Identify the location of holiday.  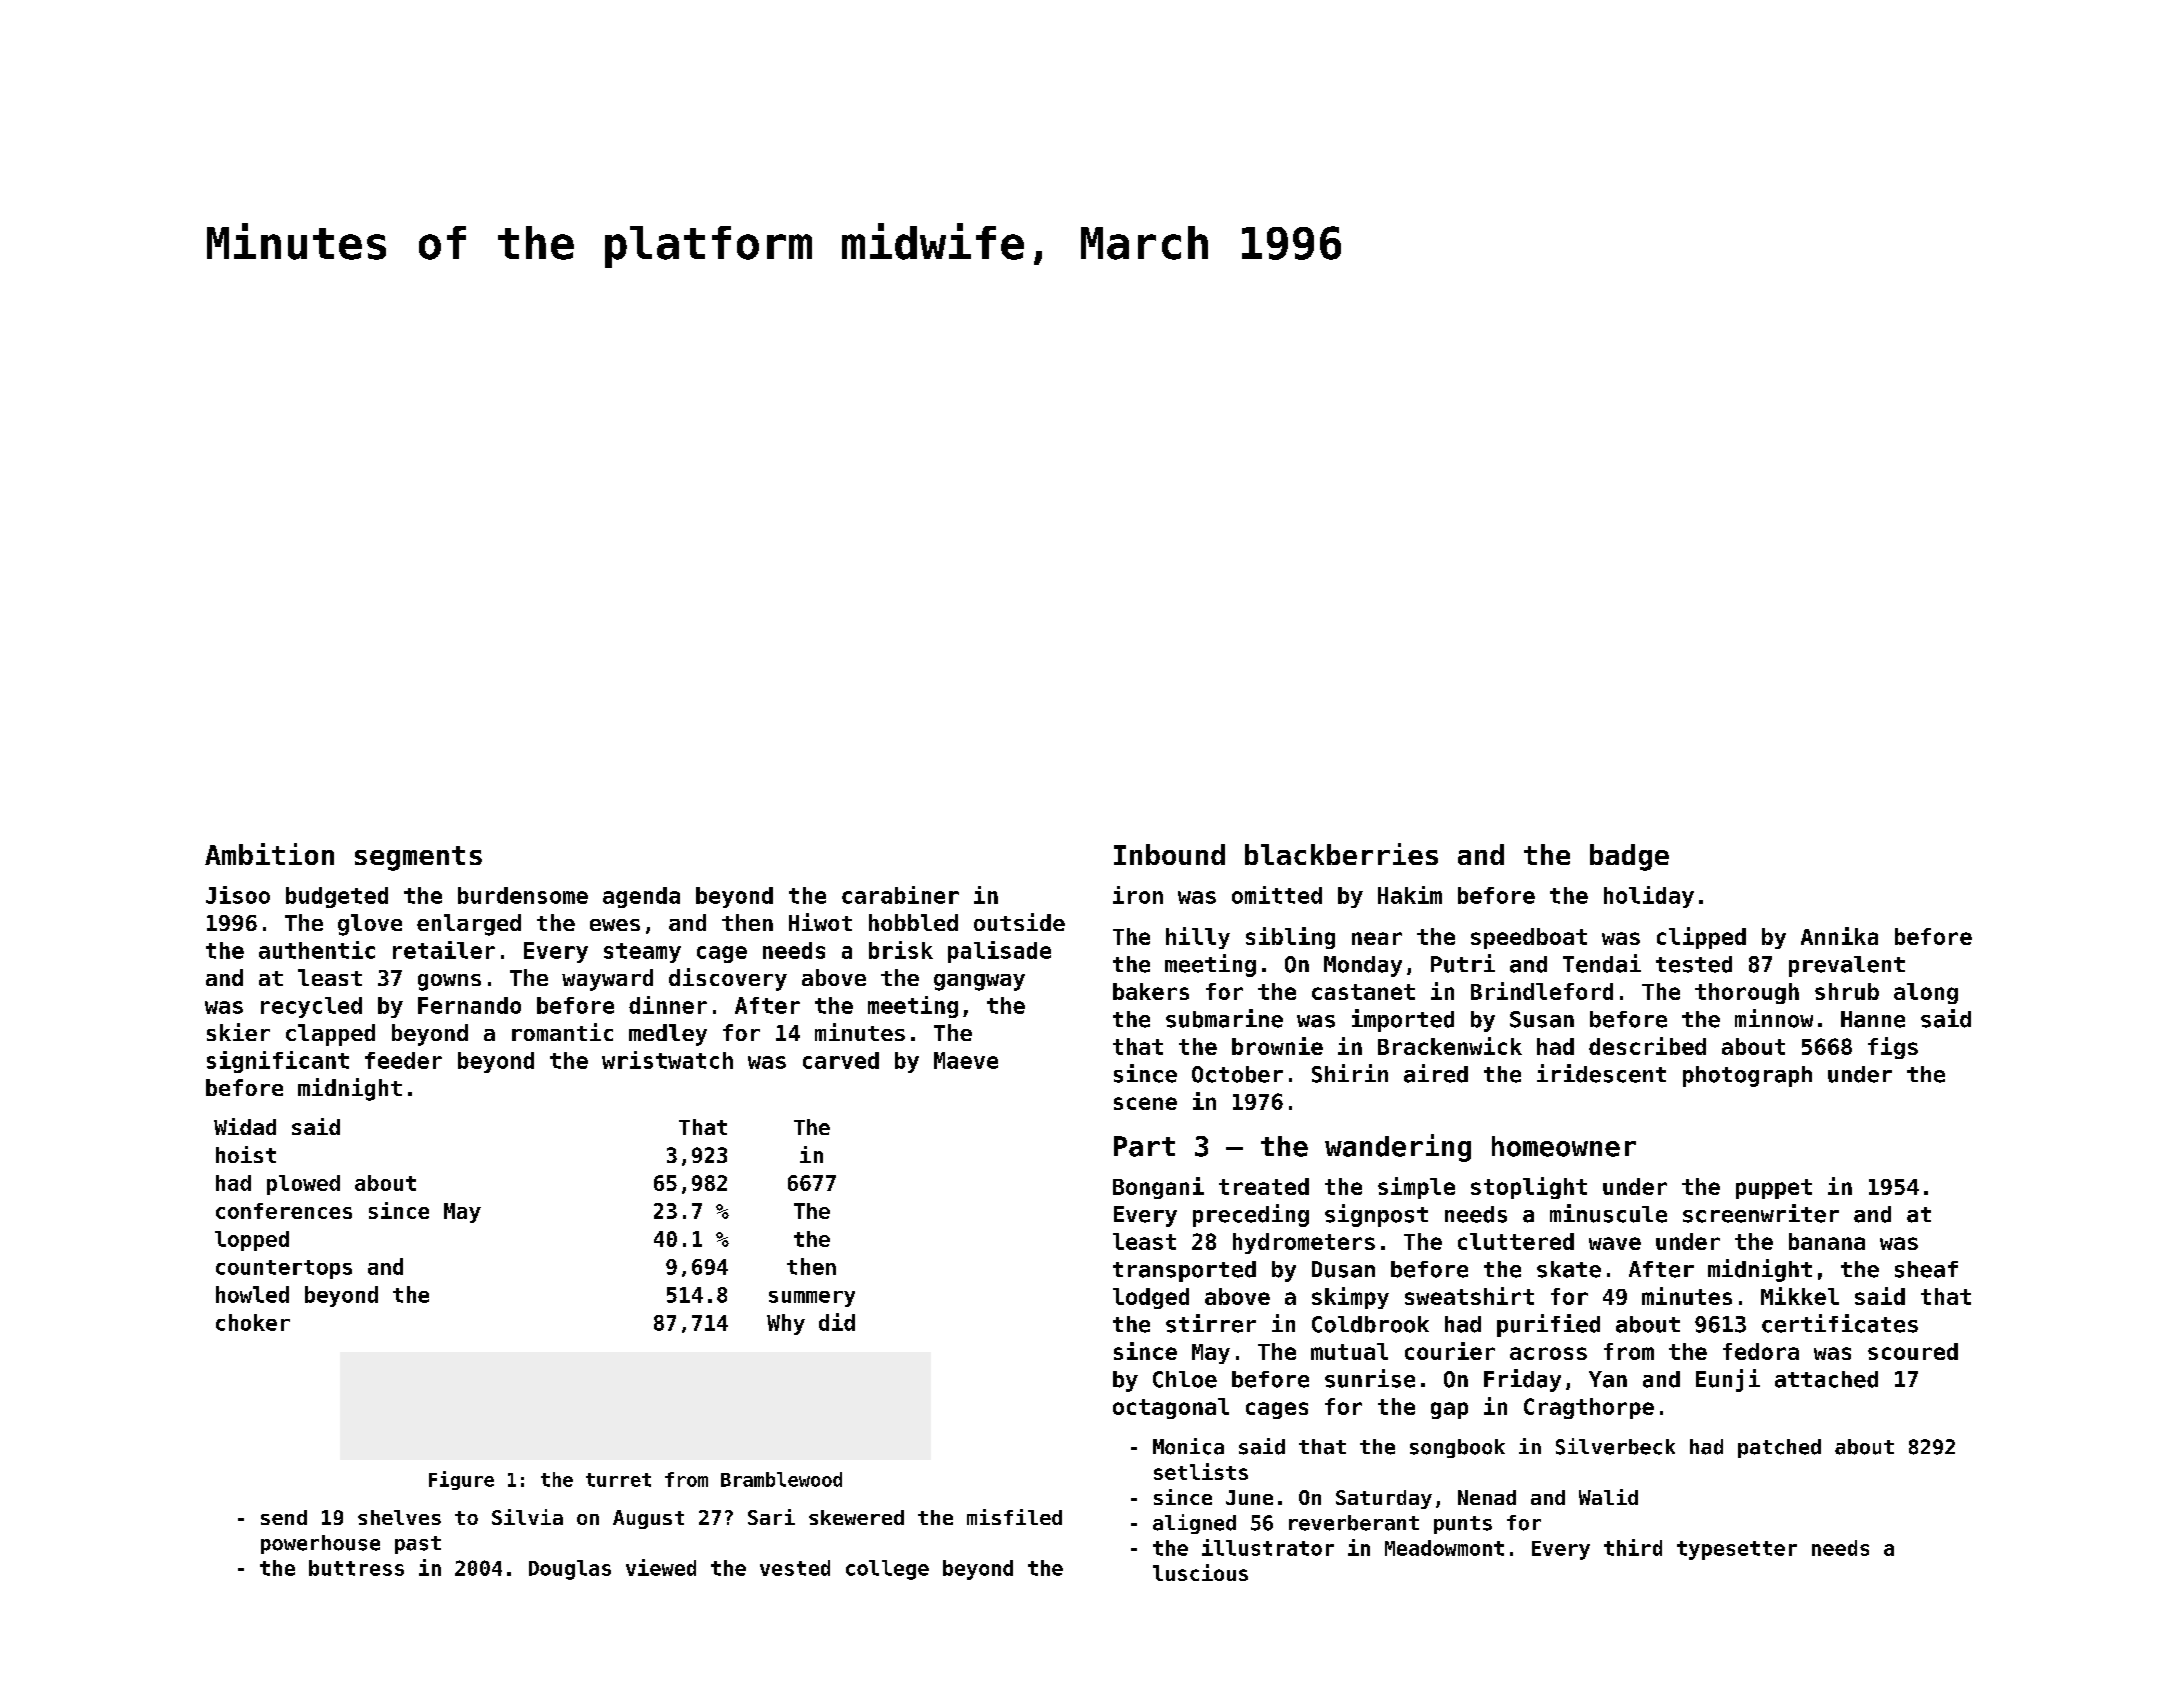
(1649, 897).
